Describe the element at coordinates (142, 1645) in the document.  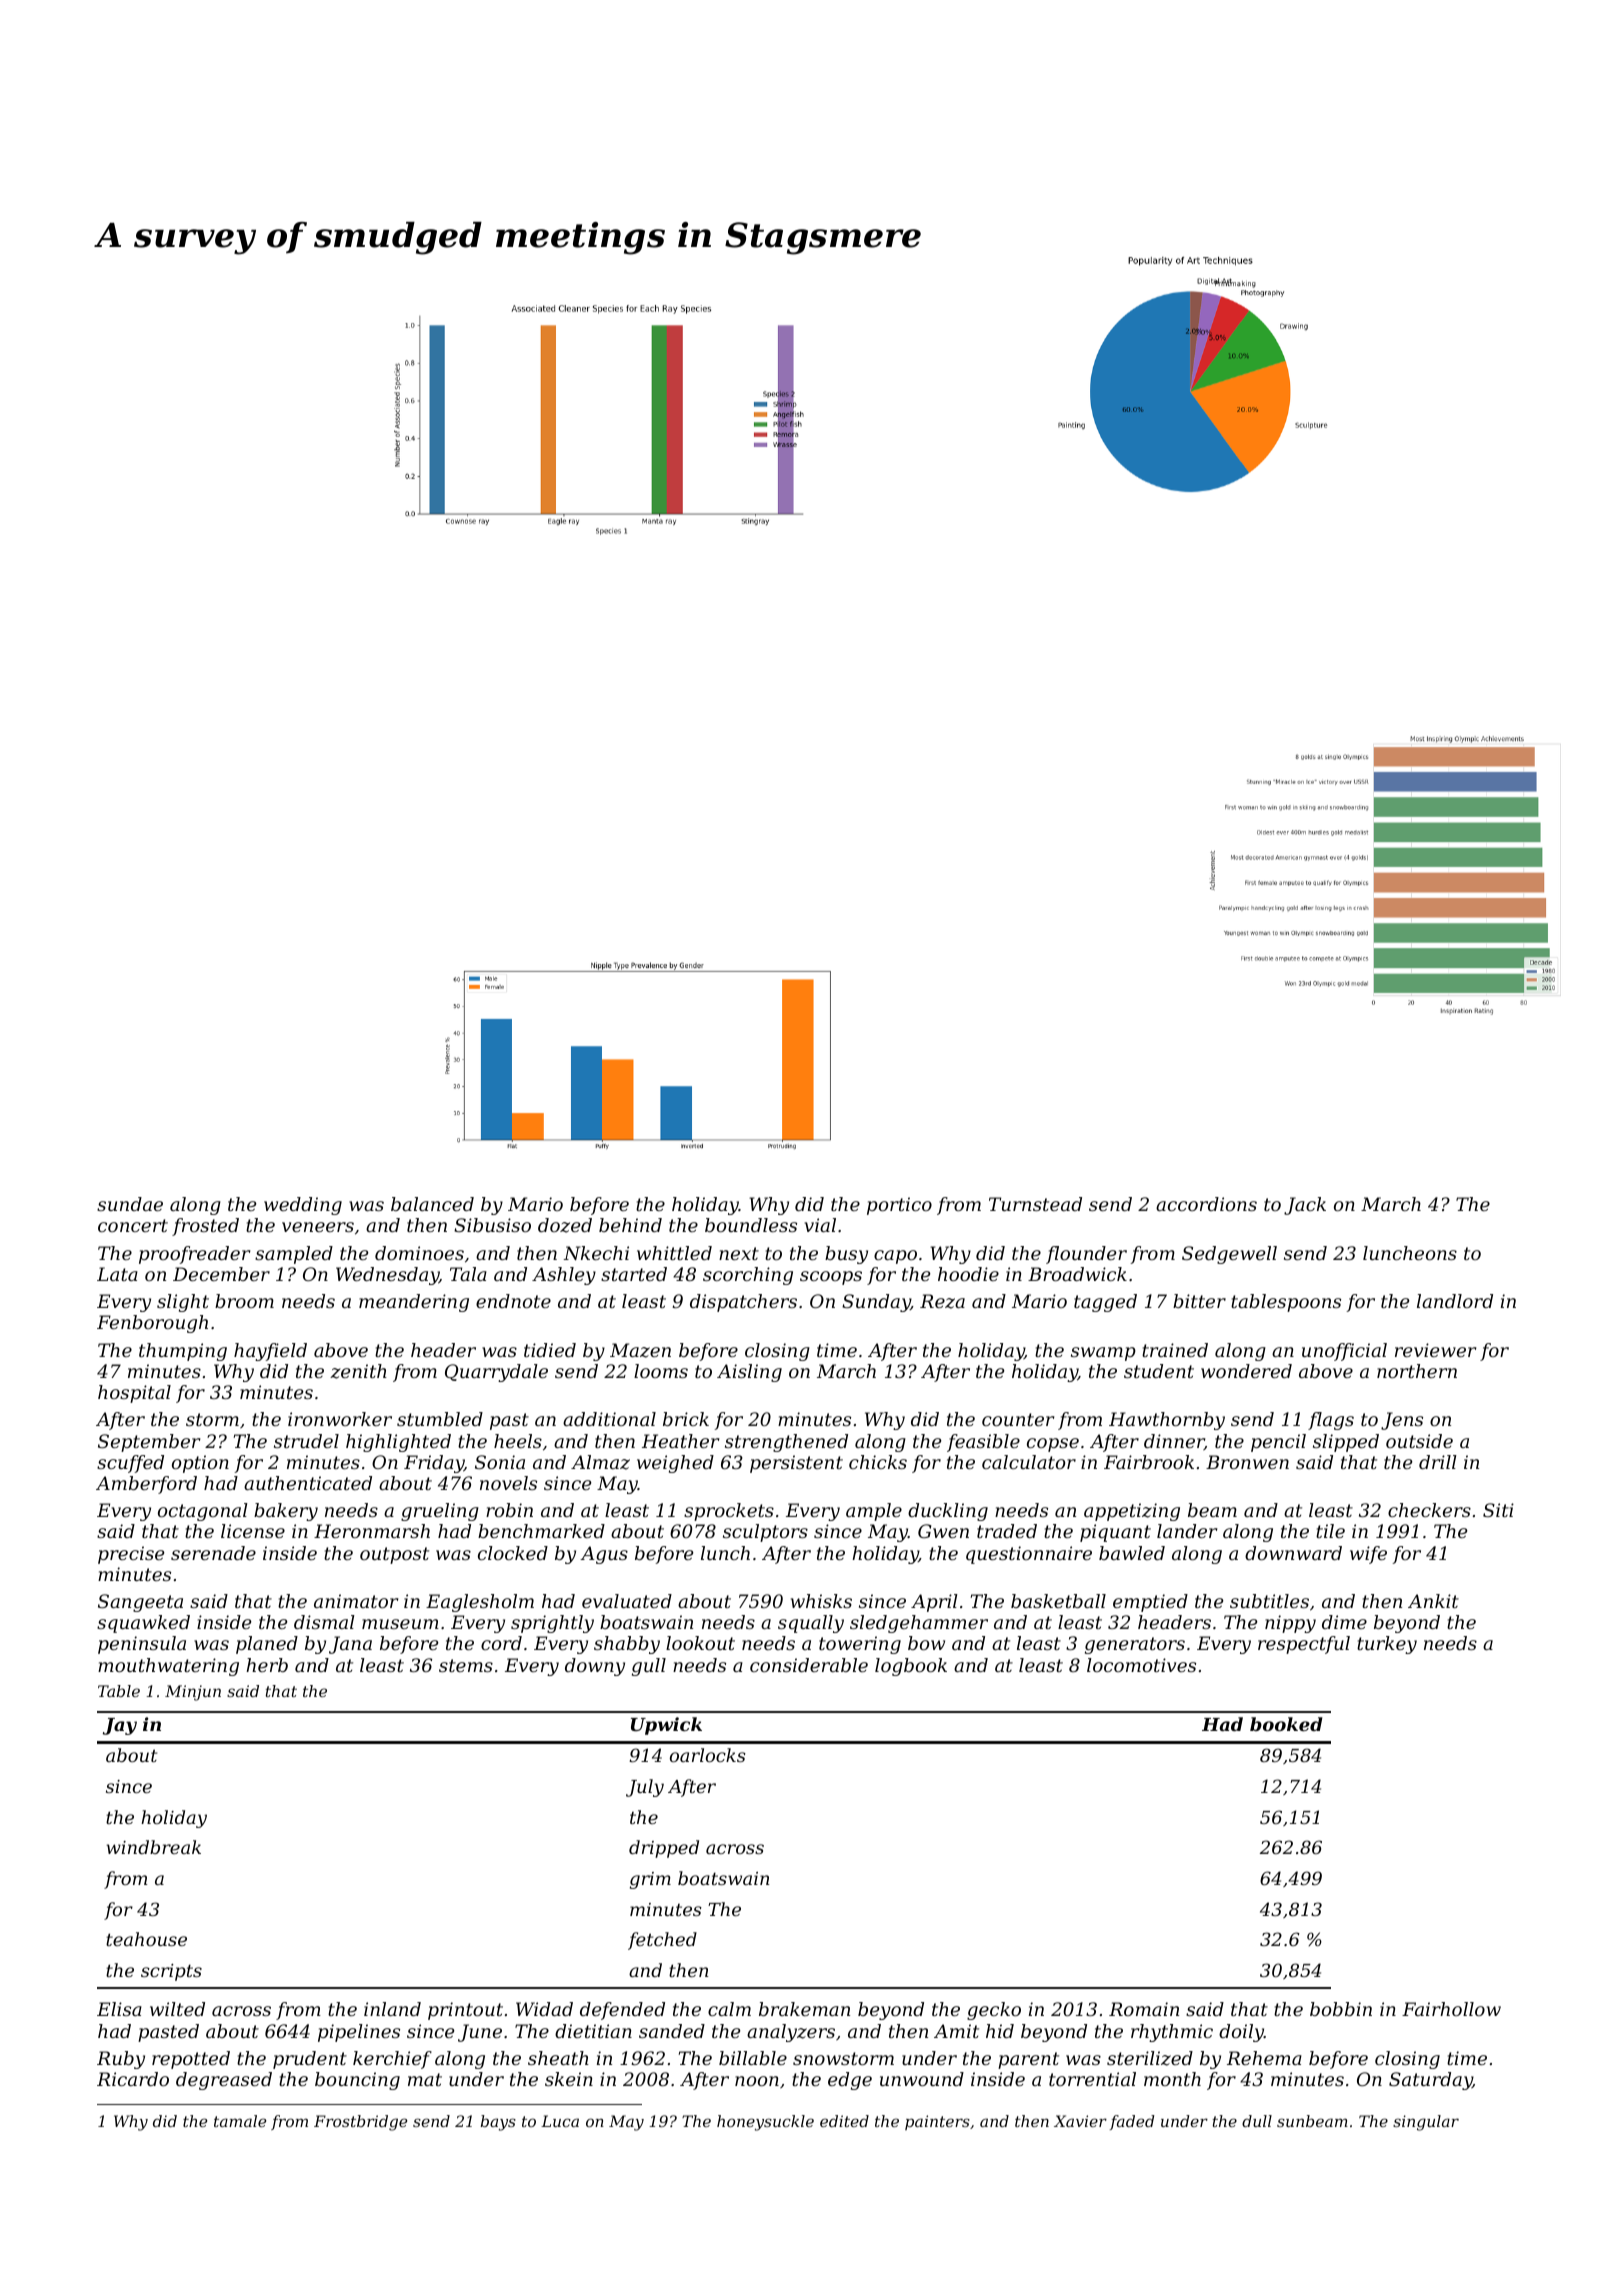
I see `peninsula` at that location.
